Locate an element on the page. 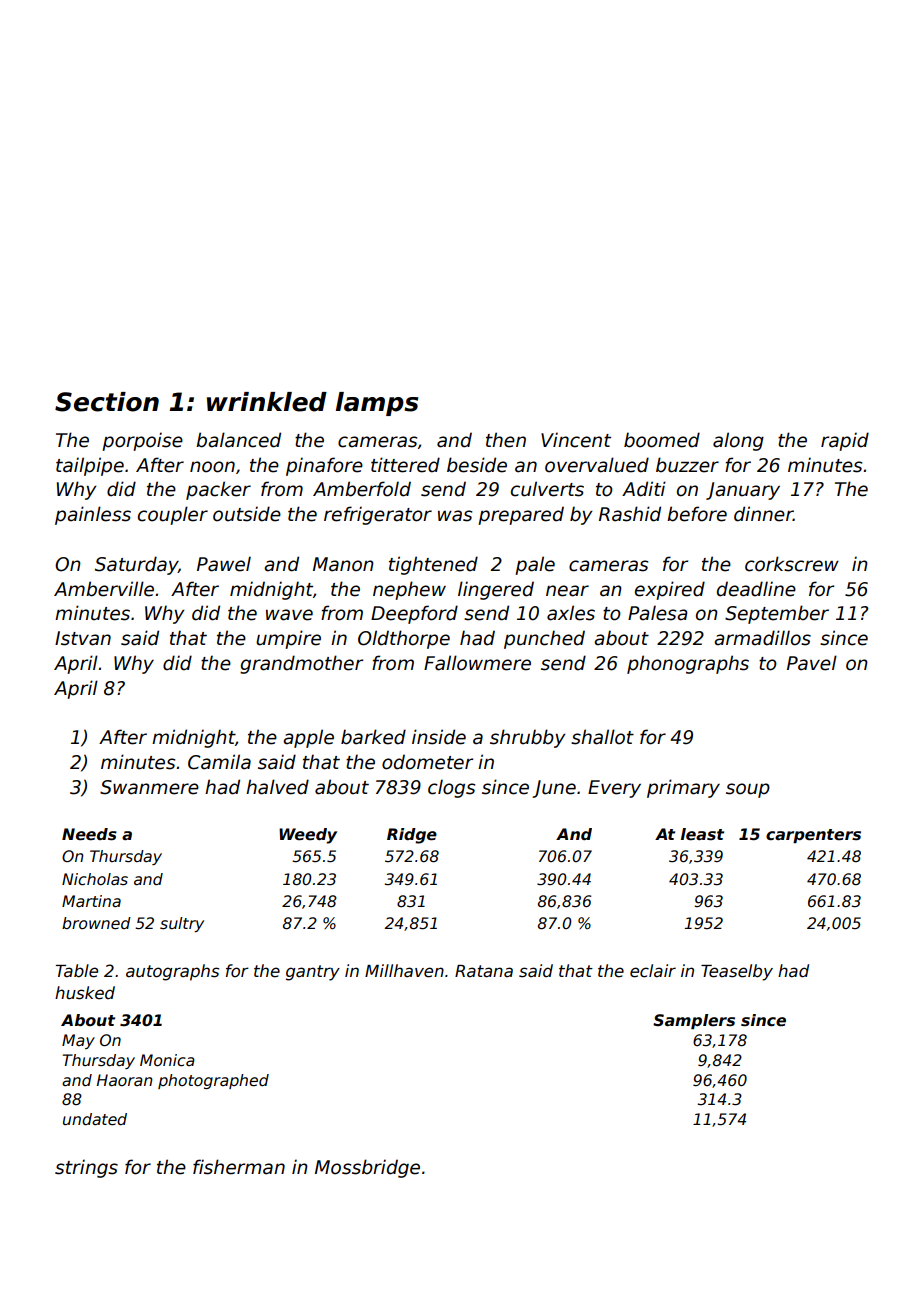 The height and width of the document is (1308, 924). wrinkled is located at coordinates (267, 402).
